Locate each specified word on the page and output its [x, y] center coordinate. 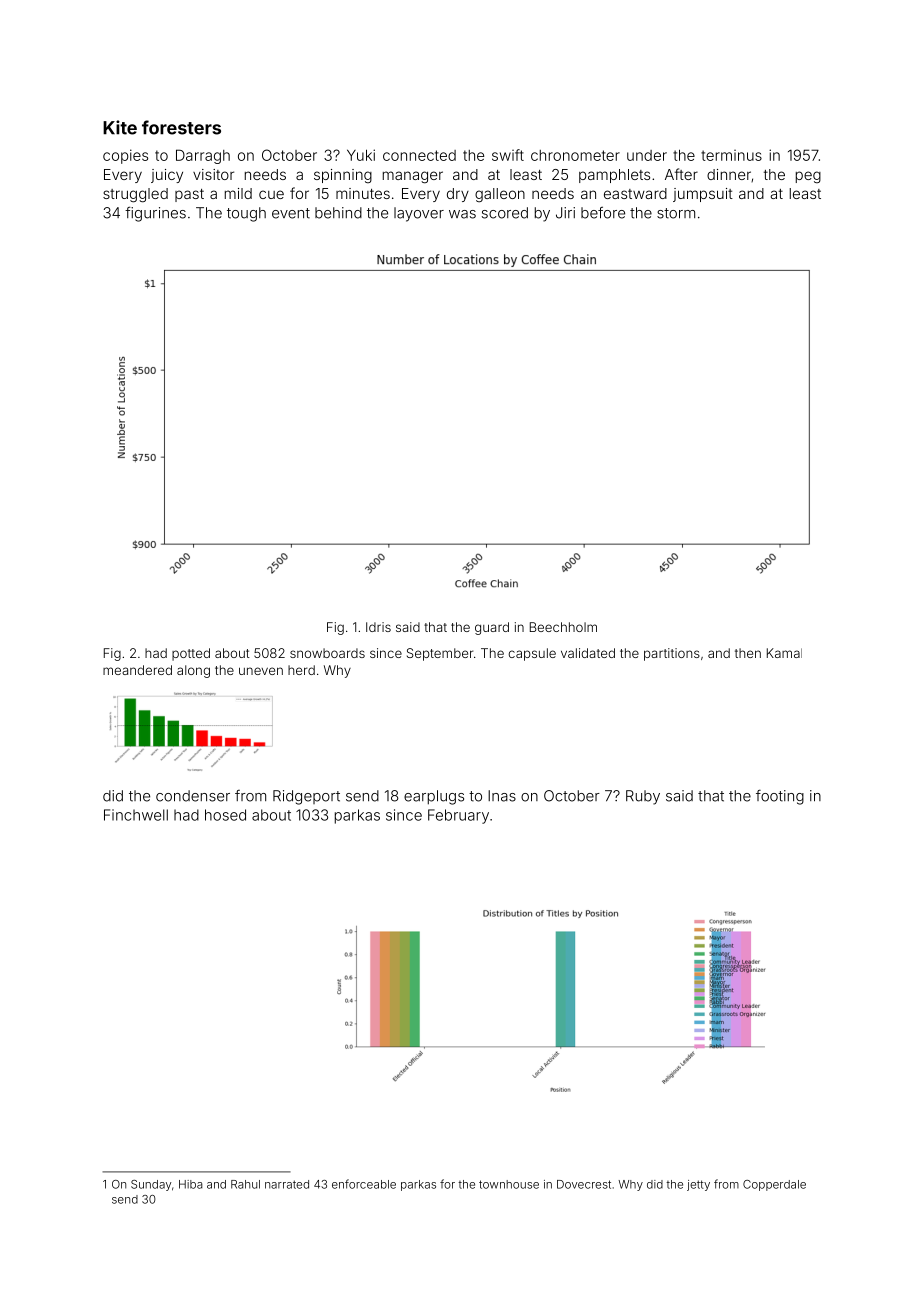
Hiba [191, 1184]
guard [492, 628]
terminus [731, 155]
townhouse [509, 1184]
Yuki [361, 155]
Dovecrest [584, 1184]
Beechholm [563, 627]
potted [191, 654]
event [291, 213]
